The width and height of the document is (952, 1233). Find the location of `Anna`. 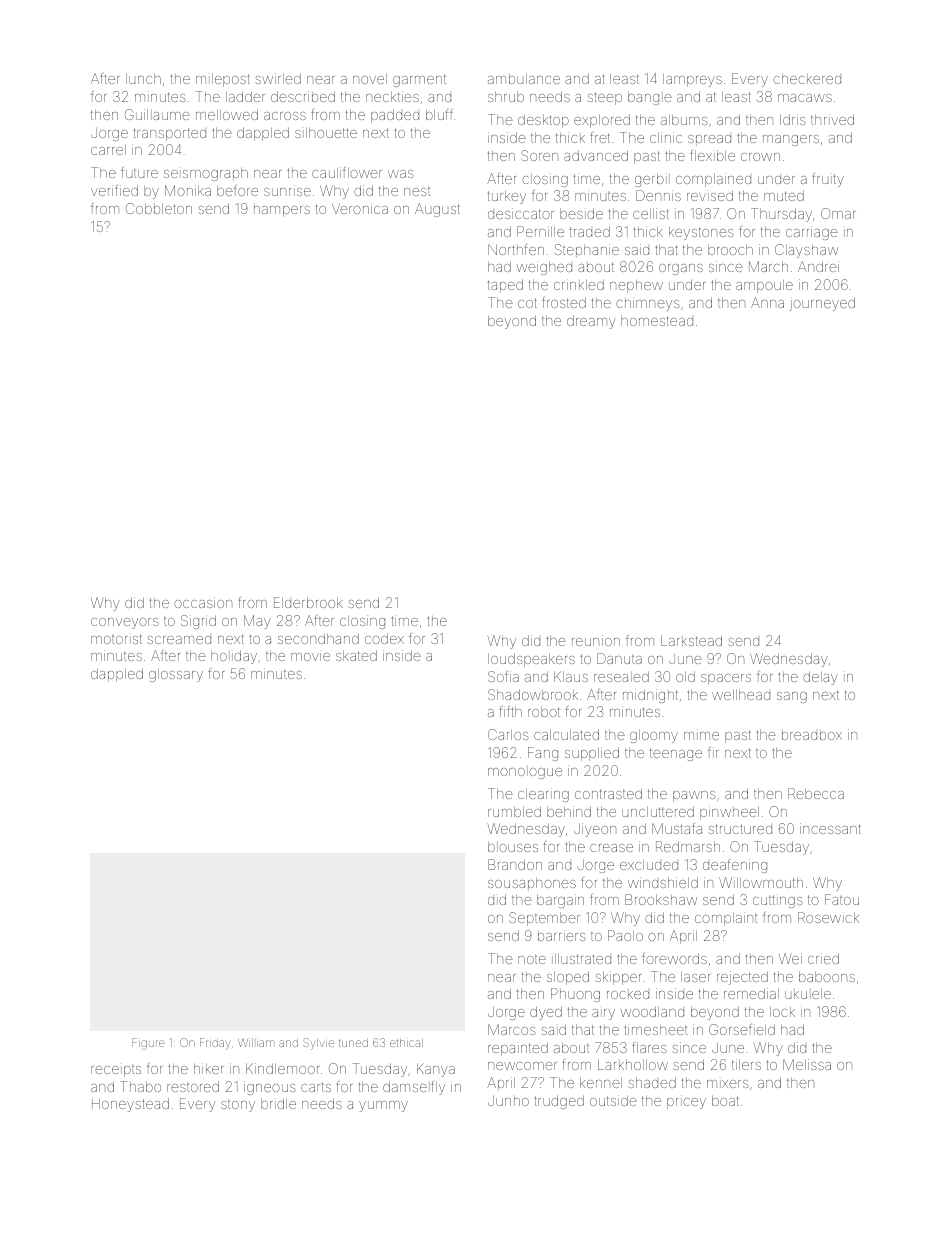

Anna is located at coordinates (767, 302).
